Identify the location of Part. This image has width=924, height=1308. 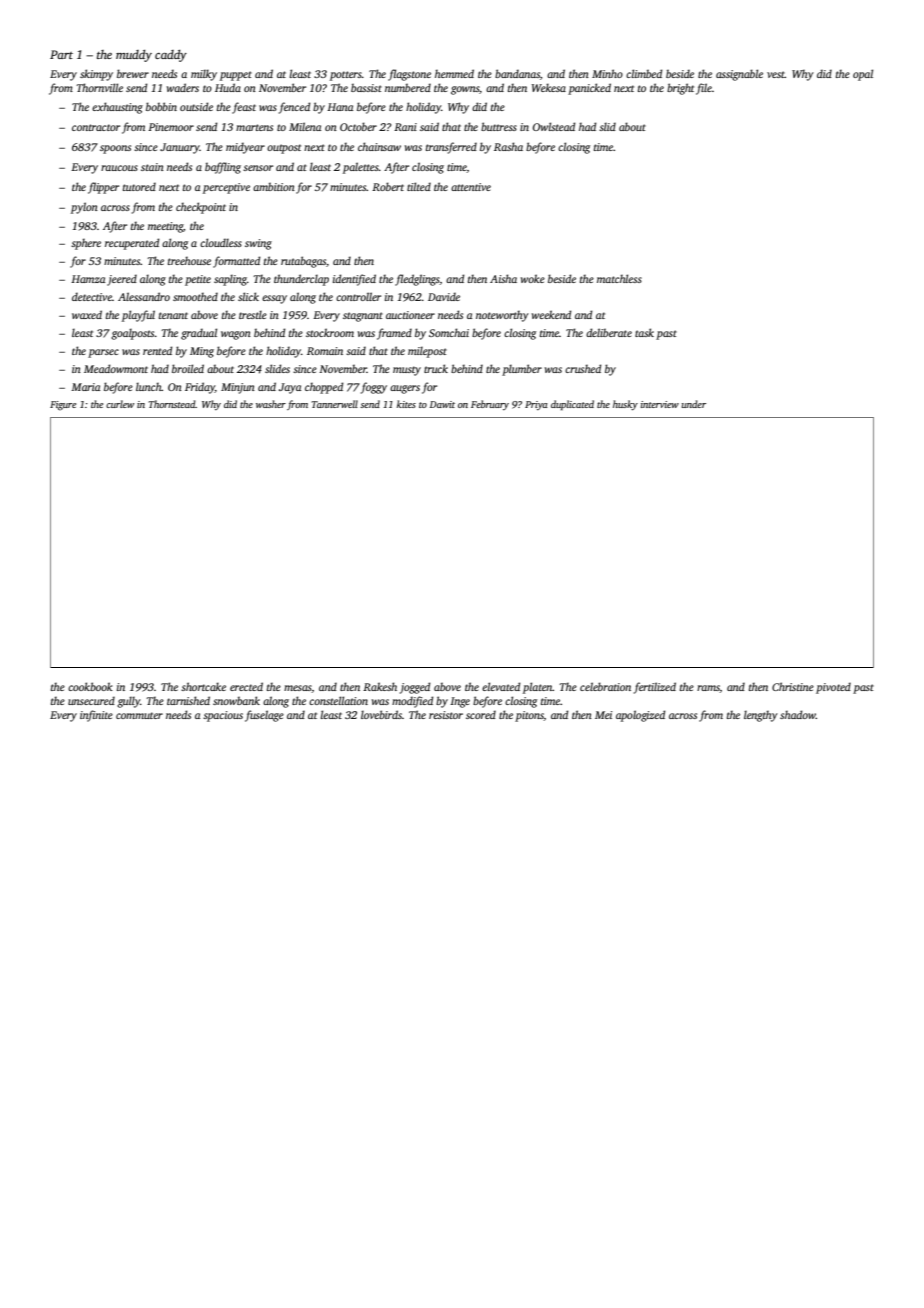
(61, 54).
